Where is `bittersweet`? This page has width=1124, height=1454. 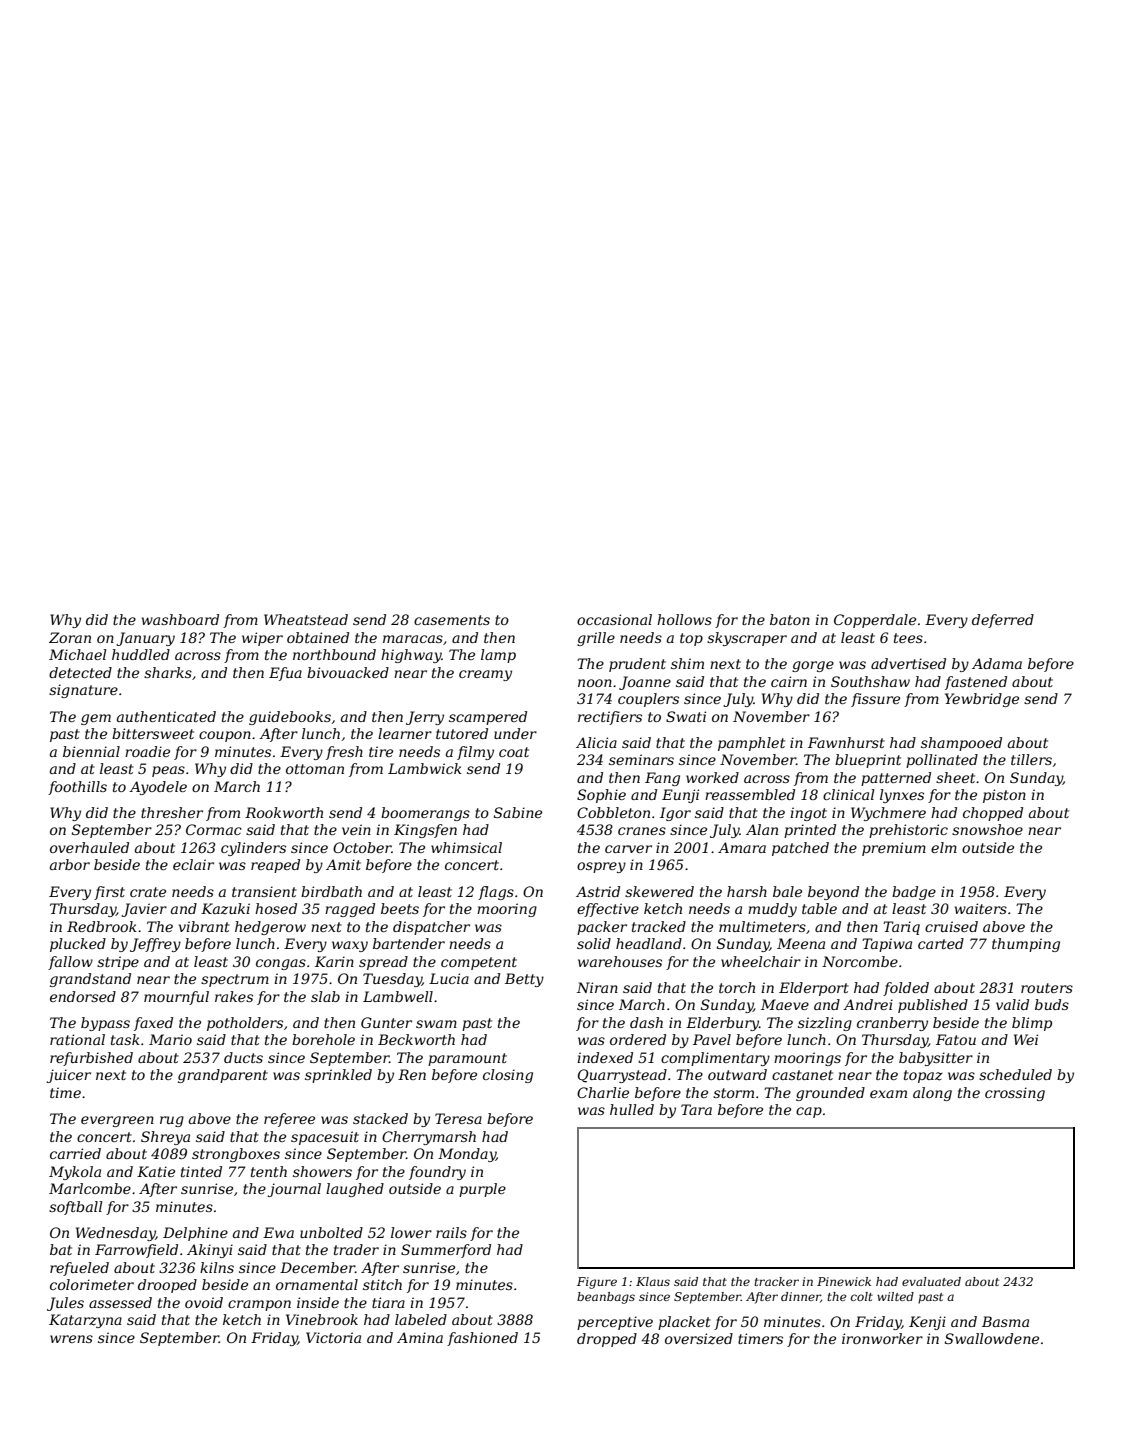 bittersweet is located at coordinates (153, 733).
